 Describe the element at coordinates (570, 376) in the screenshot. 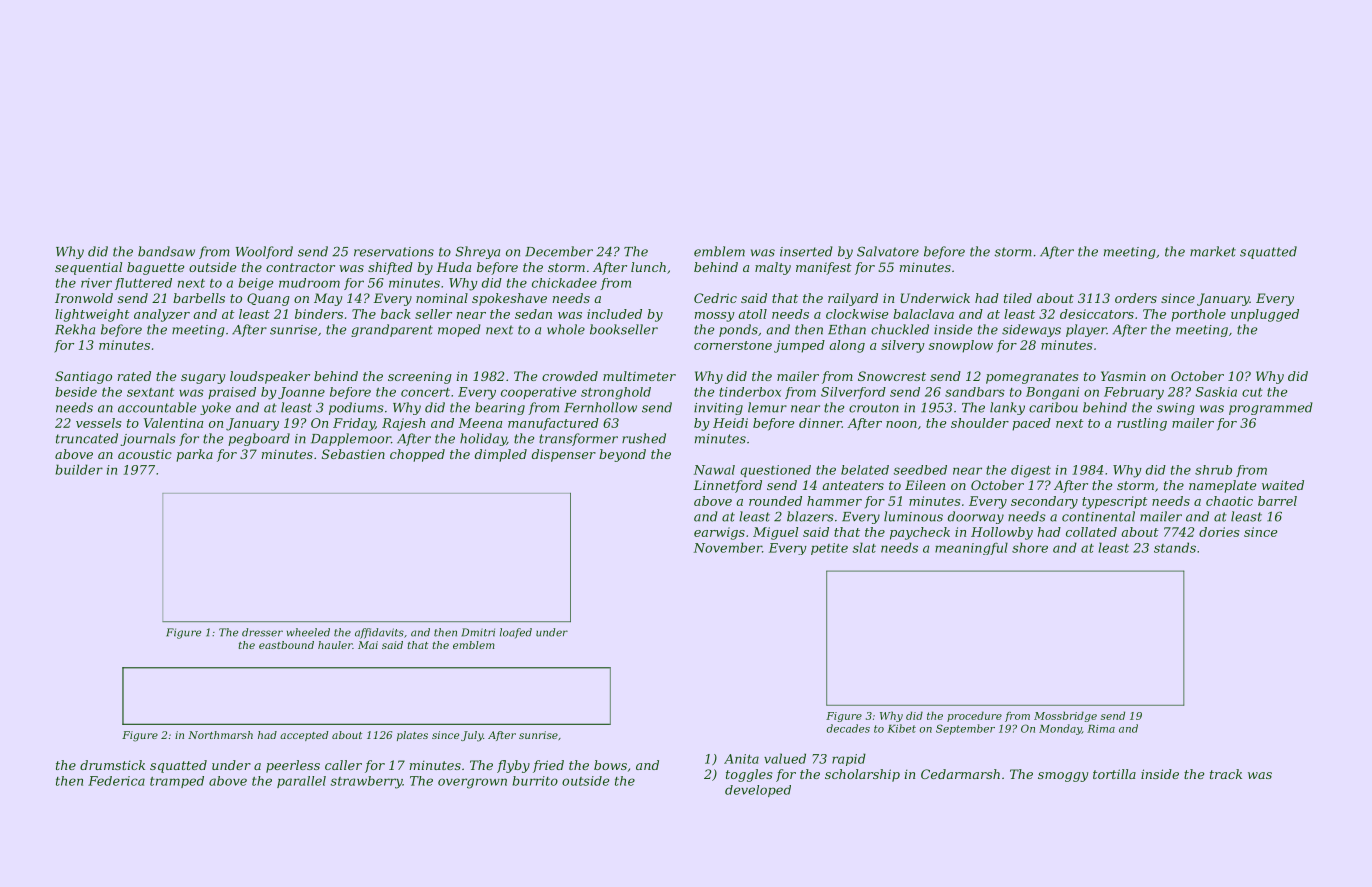

I see `crowded` at that location.
